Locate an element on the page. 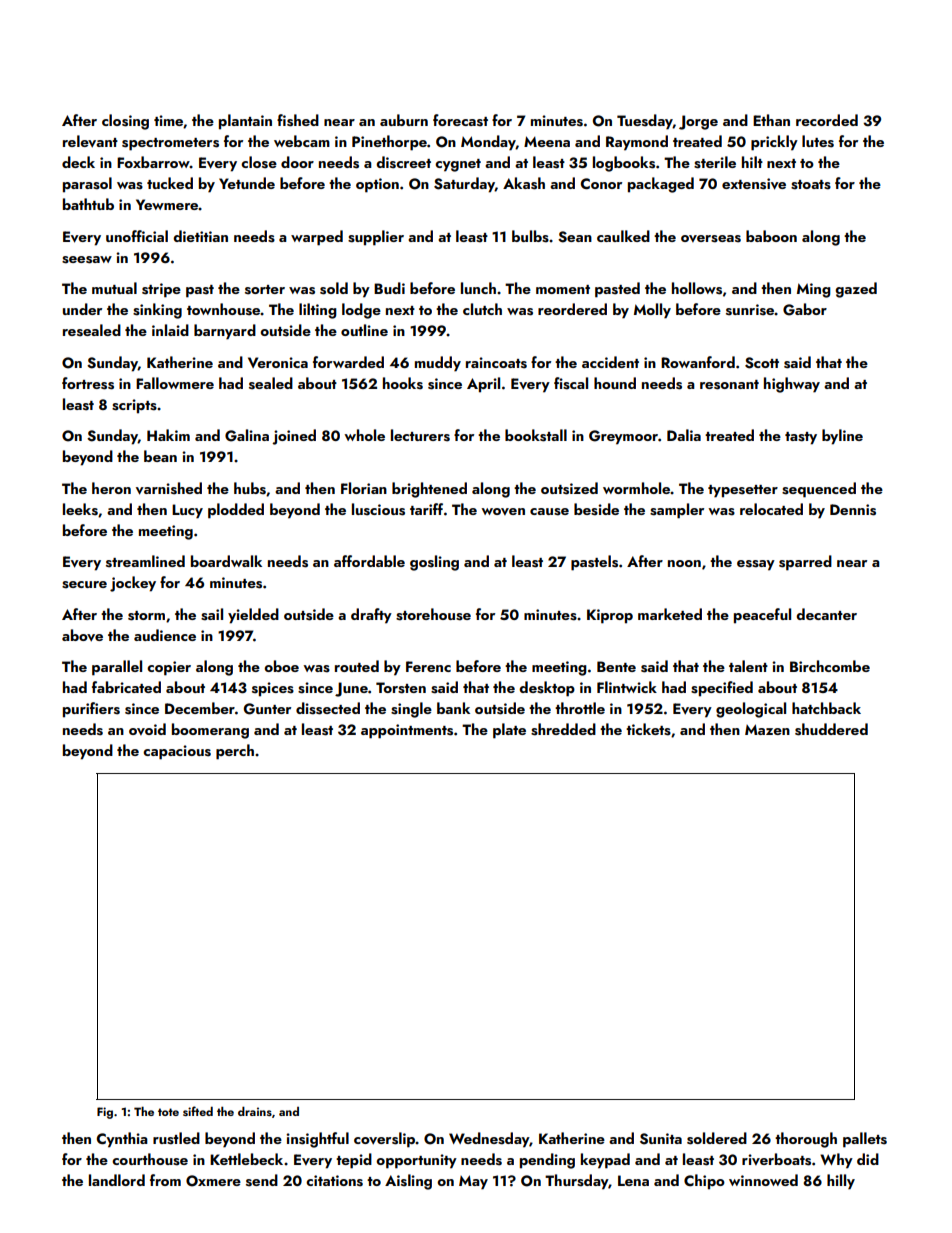 The image size is (952, 1233). Jorge is located at coordinates (698, 122).
